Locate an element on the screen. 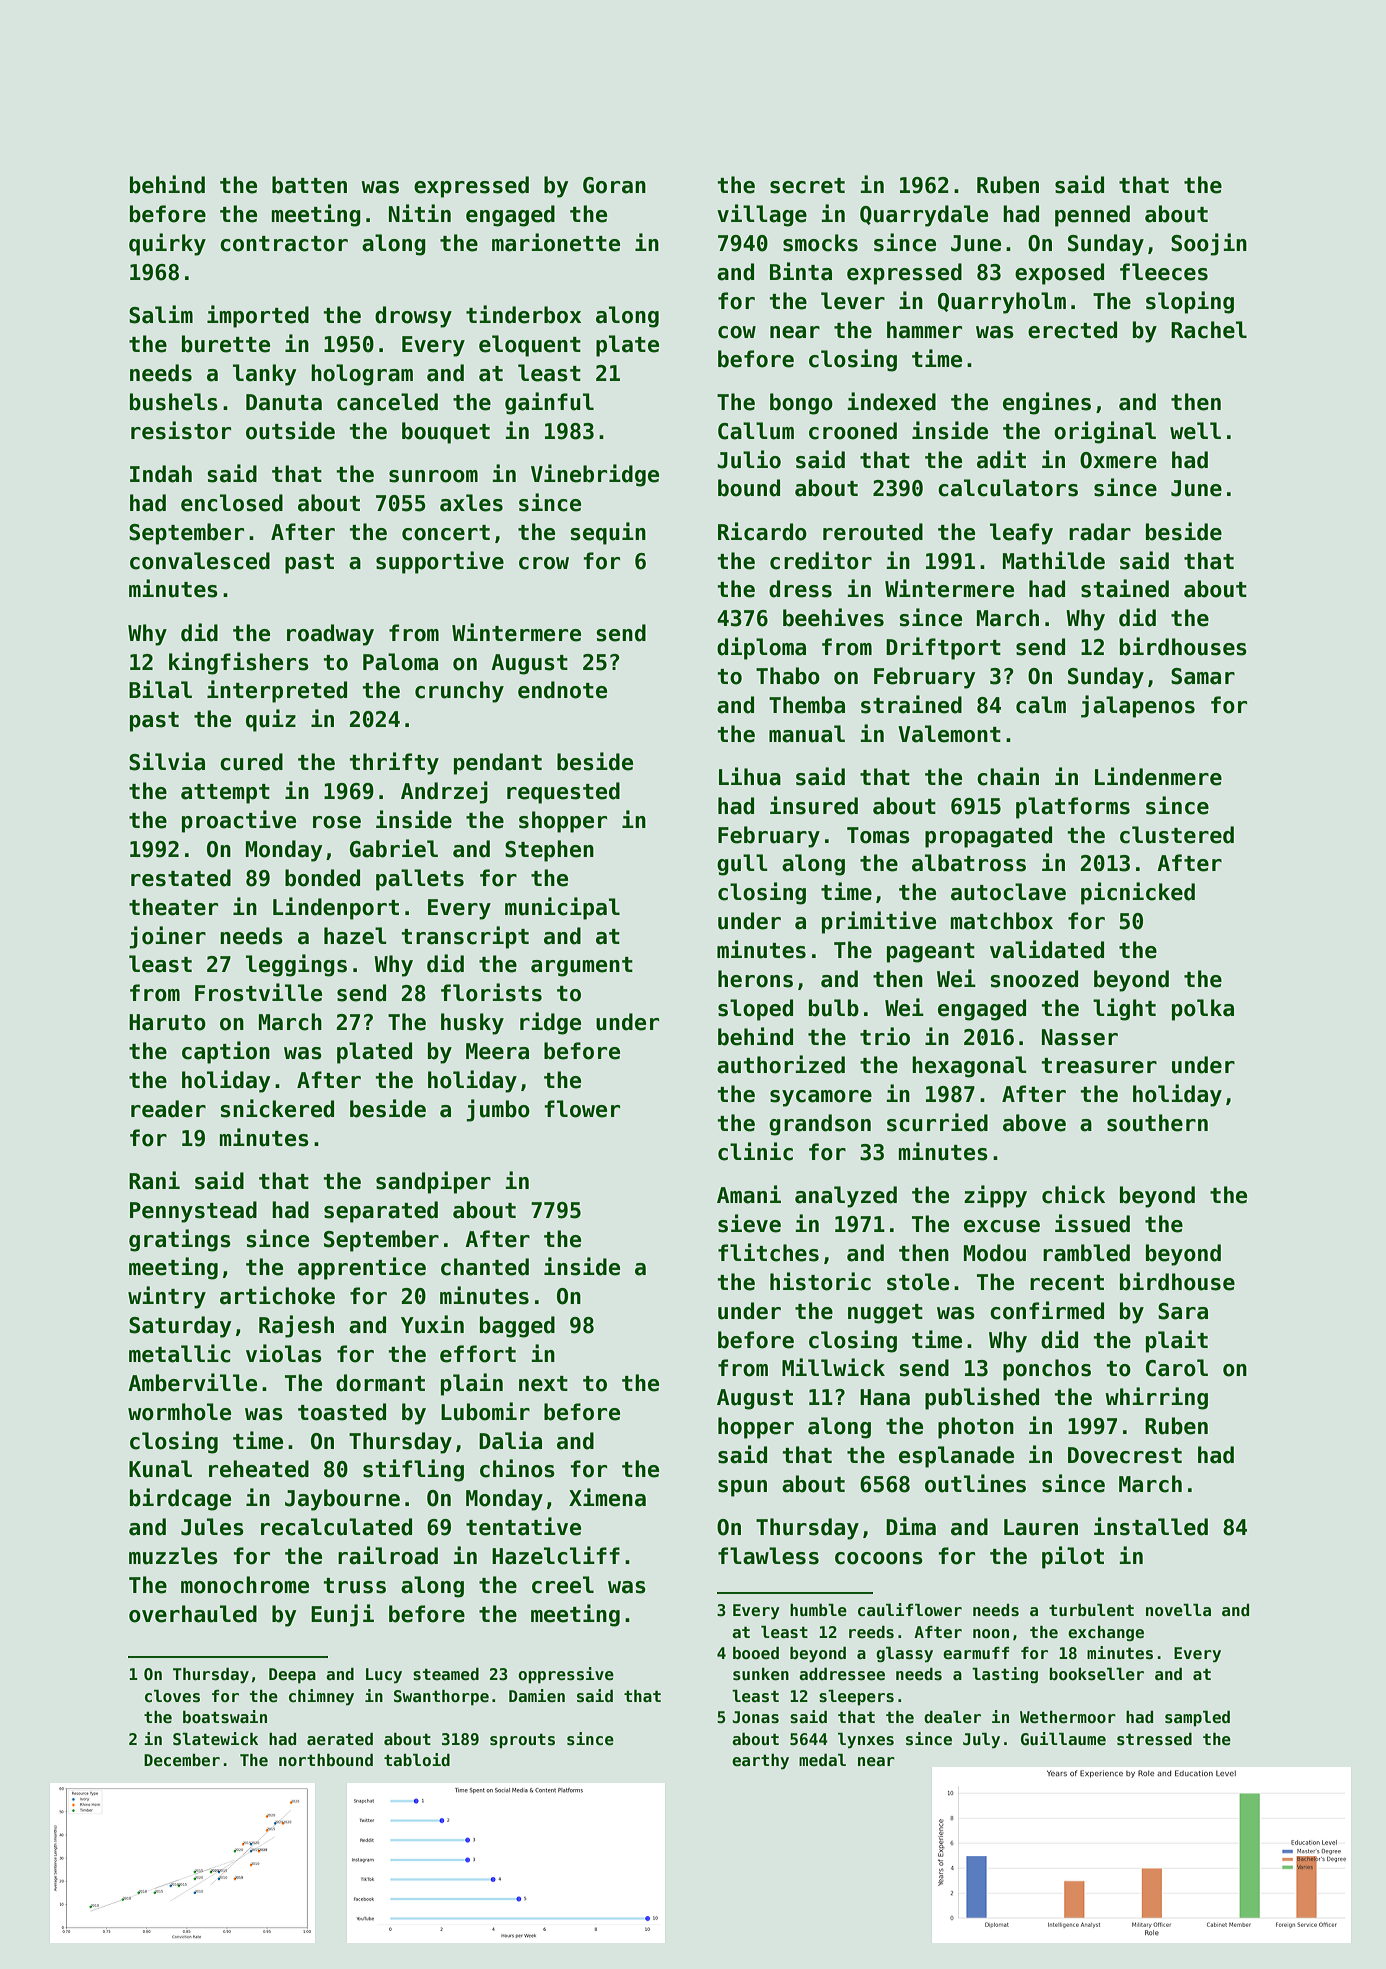  snoozed is located at coordinates (1034, 979).
